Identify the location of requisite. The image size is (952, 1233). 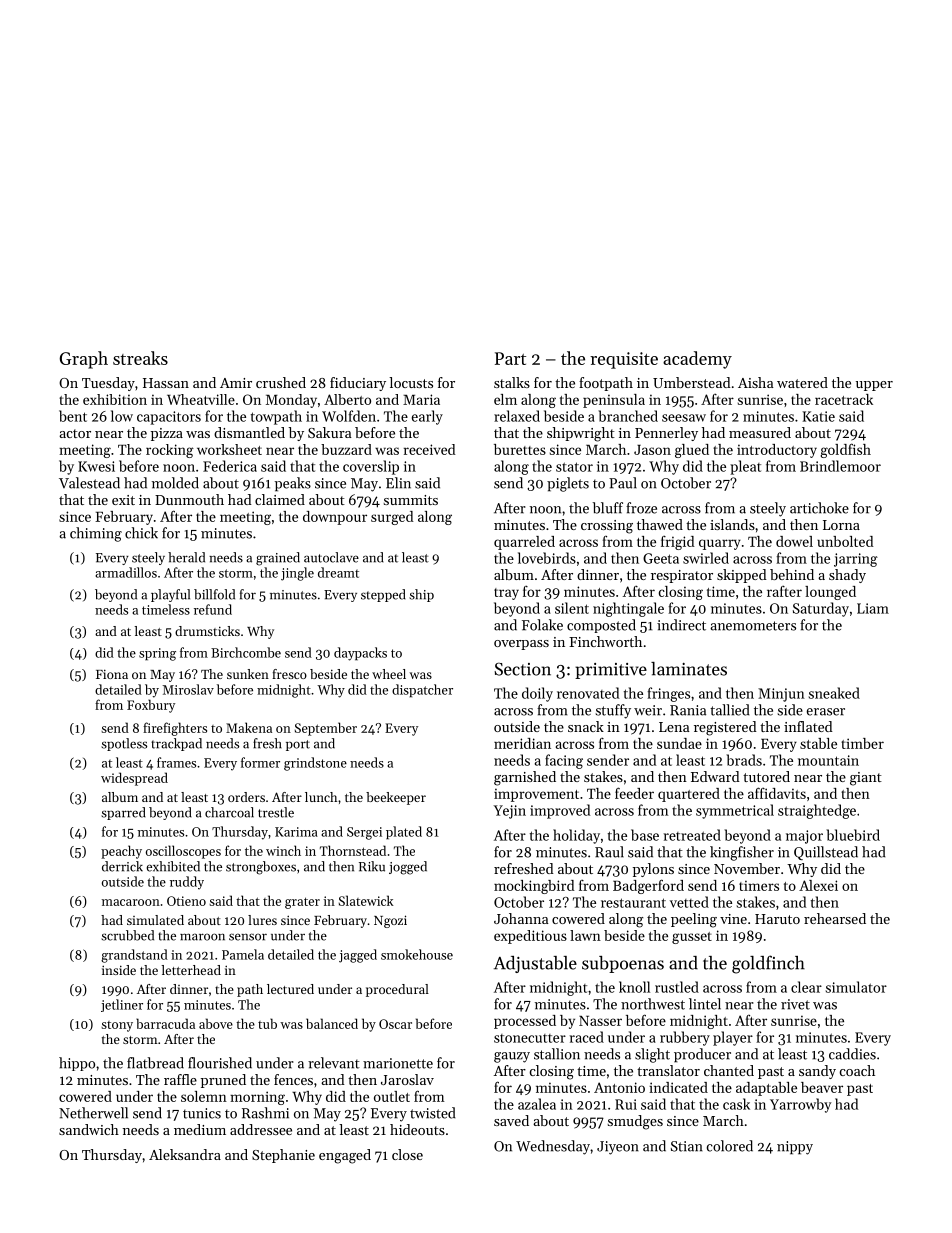
(624, 360).
